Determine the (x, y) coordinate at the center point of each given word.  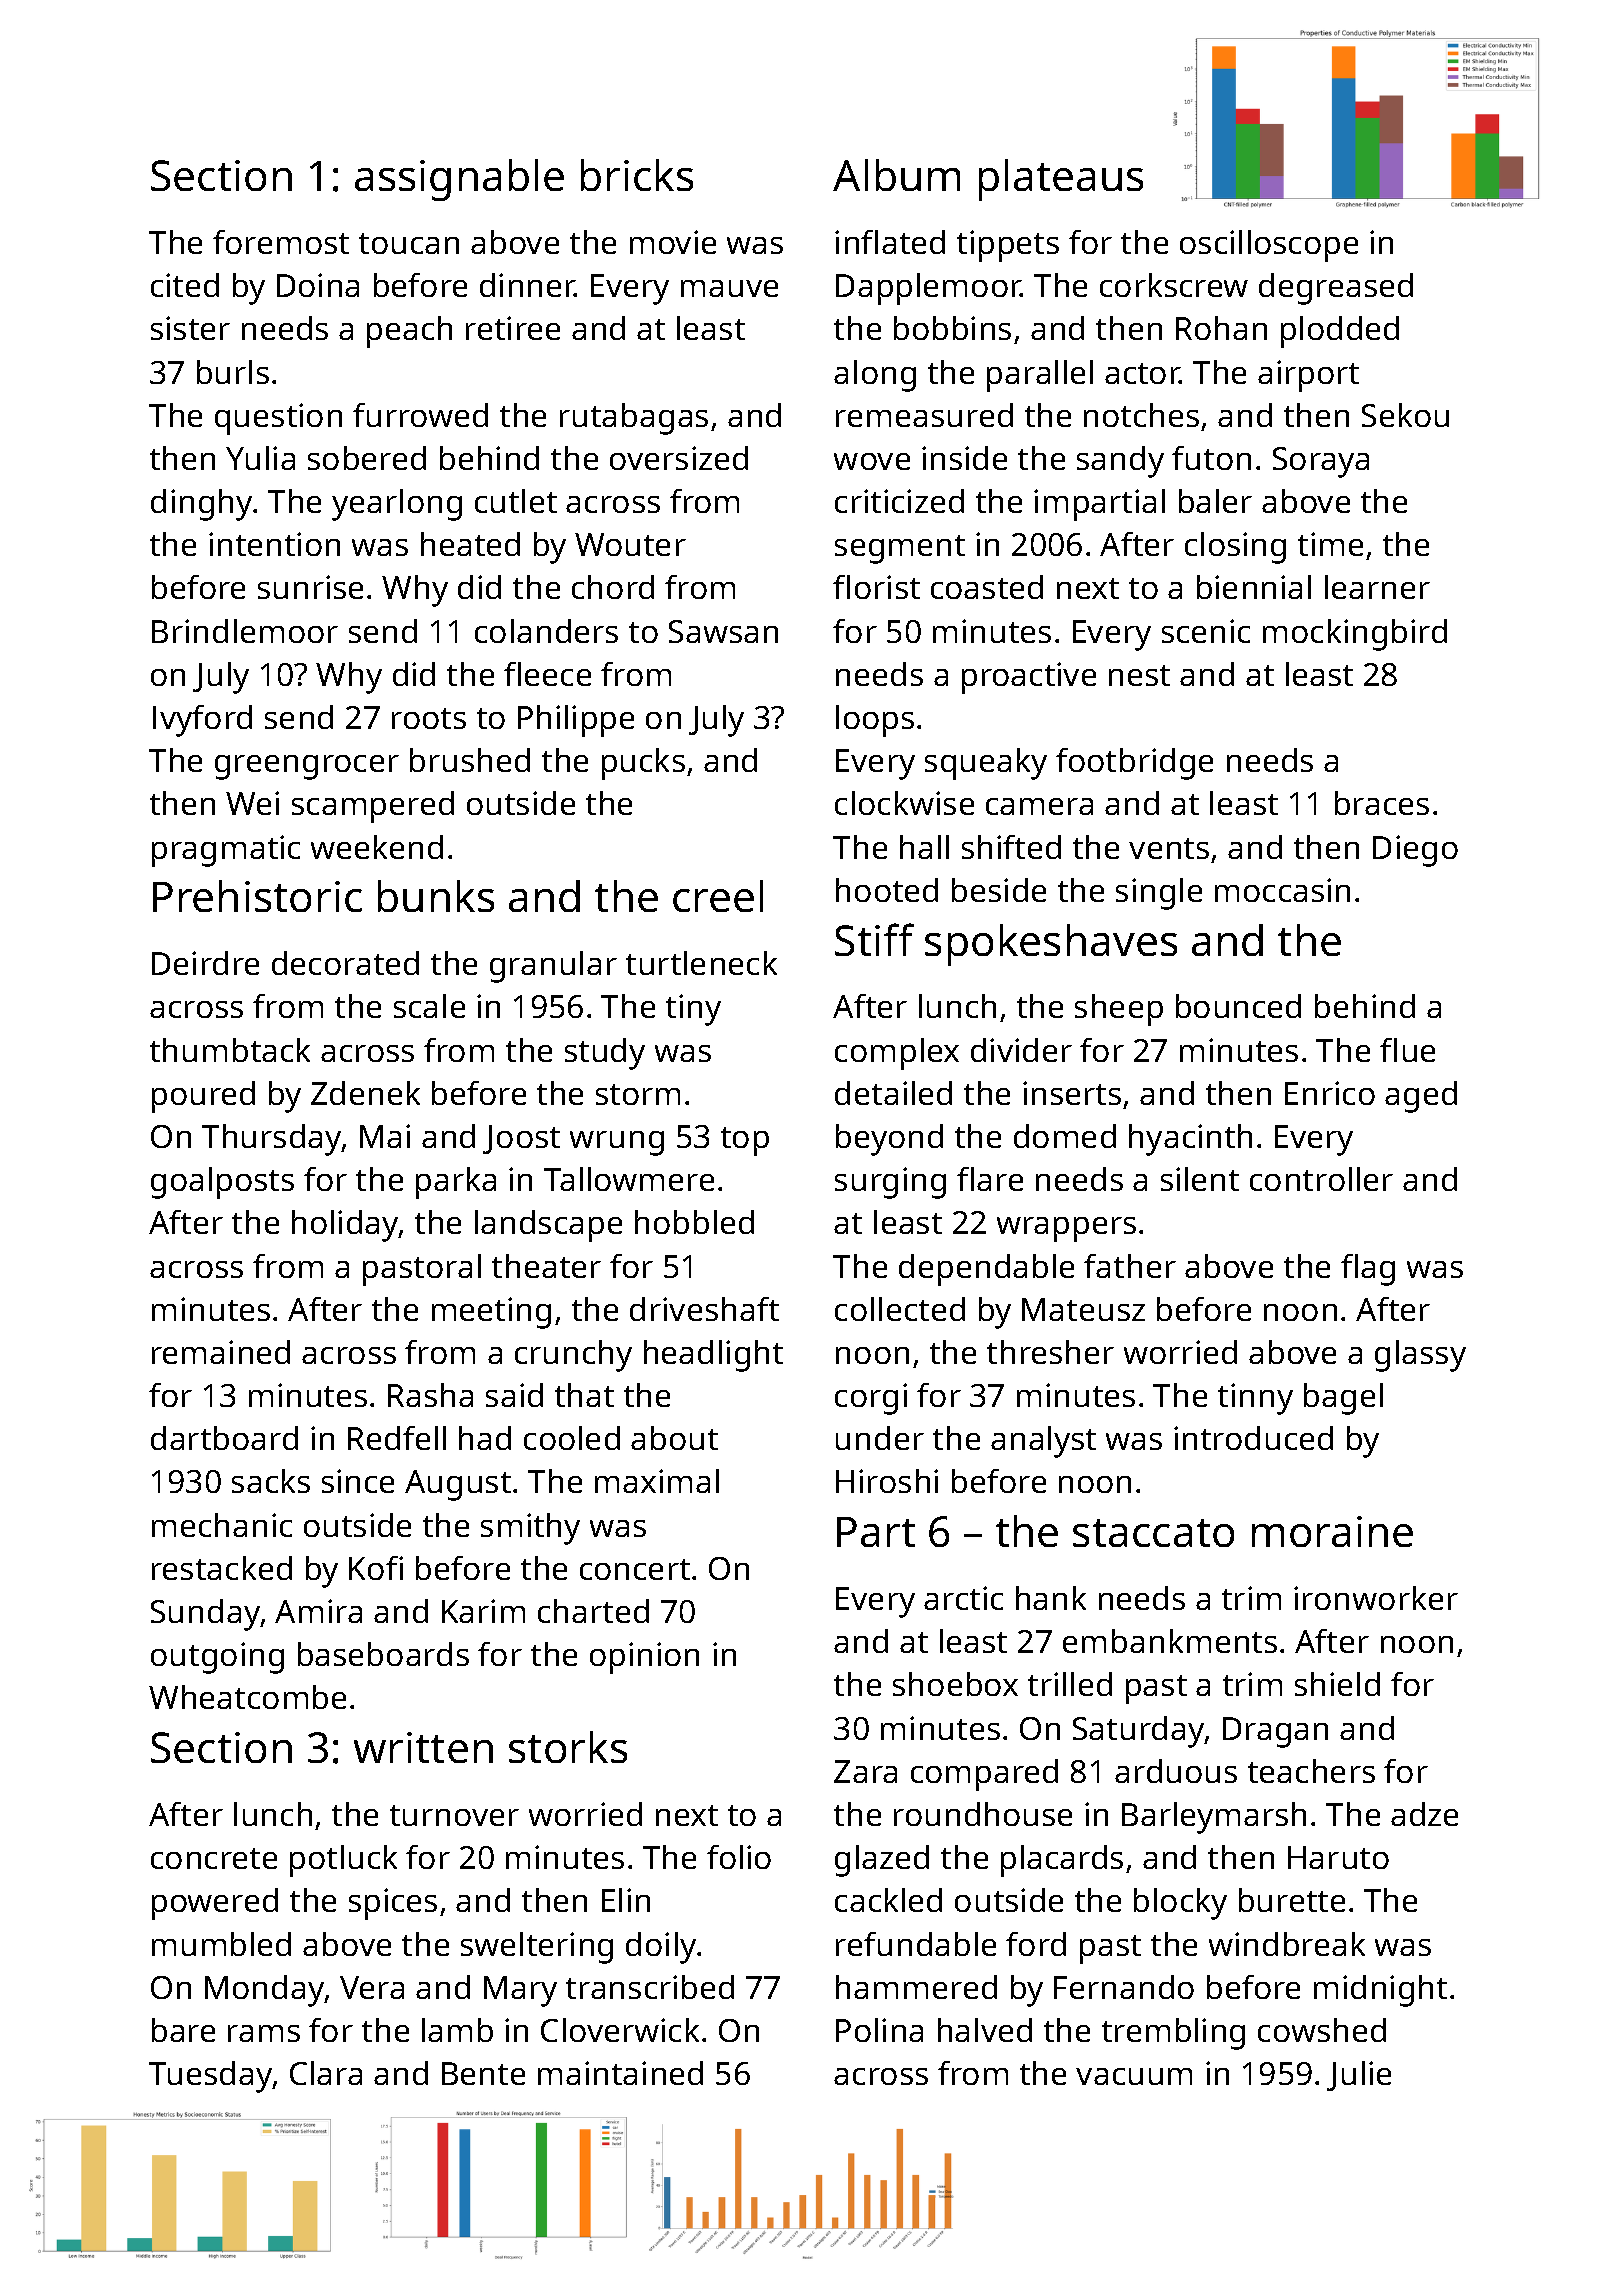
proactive (1029, 678)
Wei (252, 803)
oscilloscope (1269, 246)
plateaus (1061, 180)
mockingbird (1355, 635)
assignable (459, 180)
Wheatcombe (247, 1697)
